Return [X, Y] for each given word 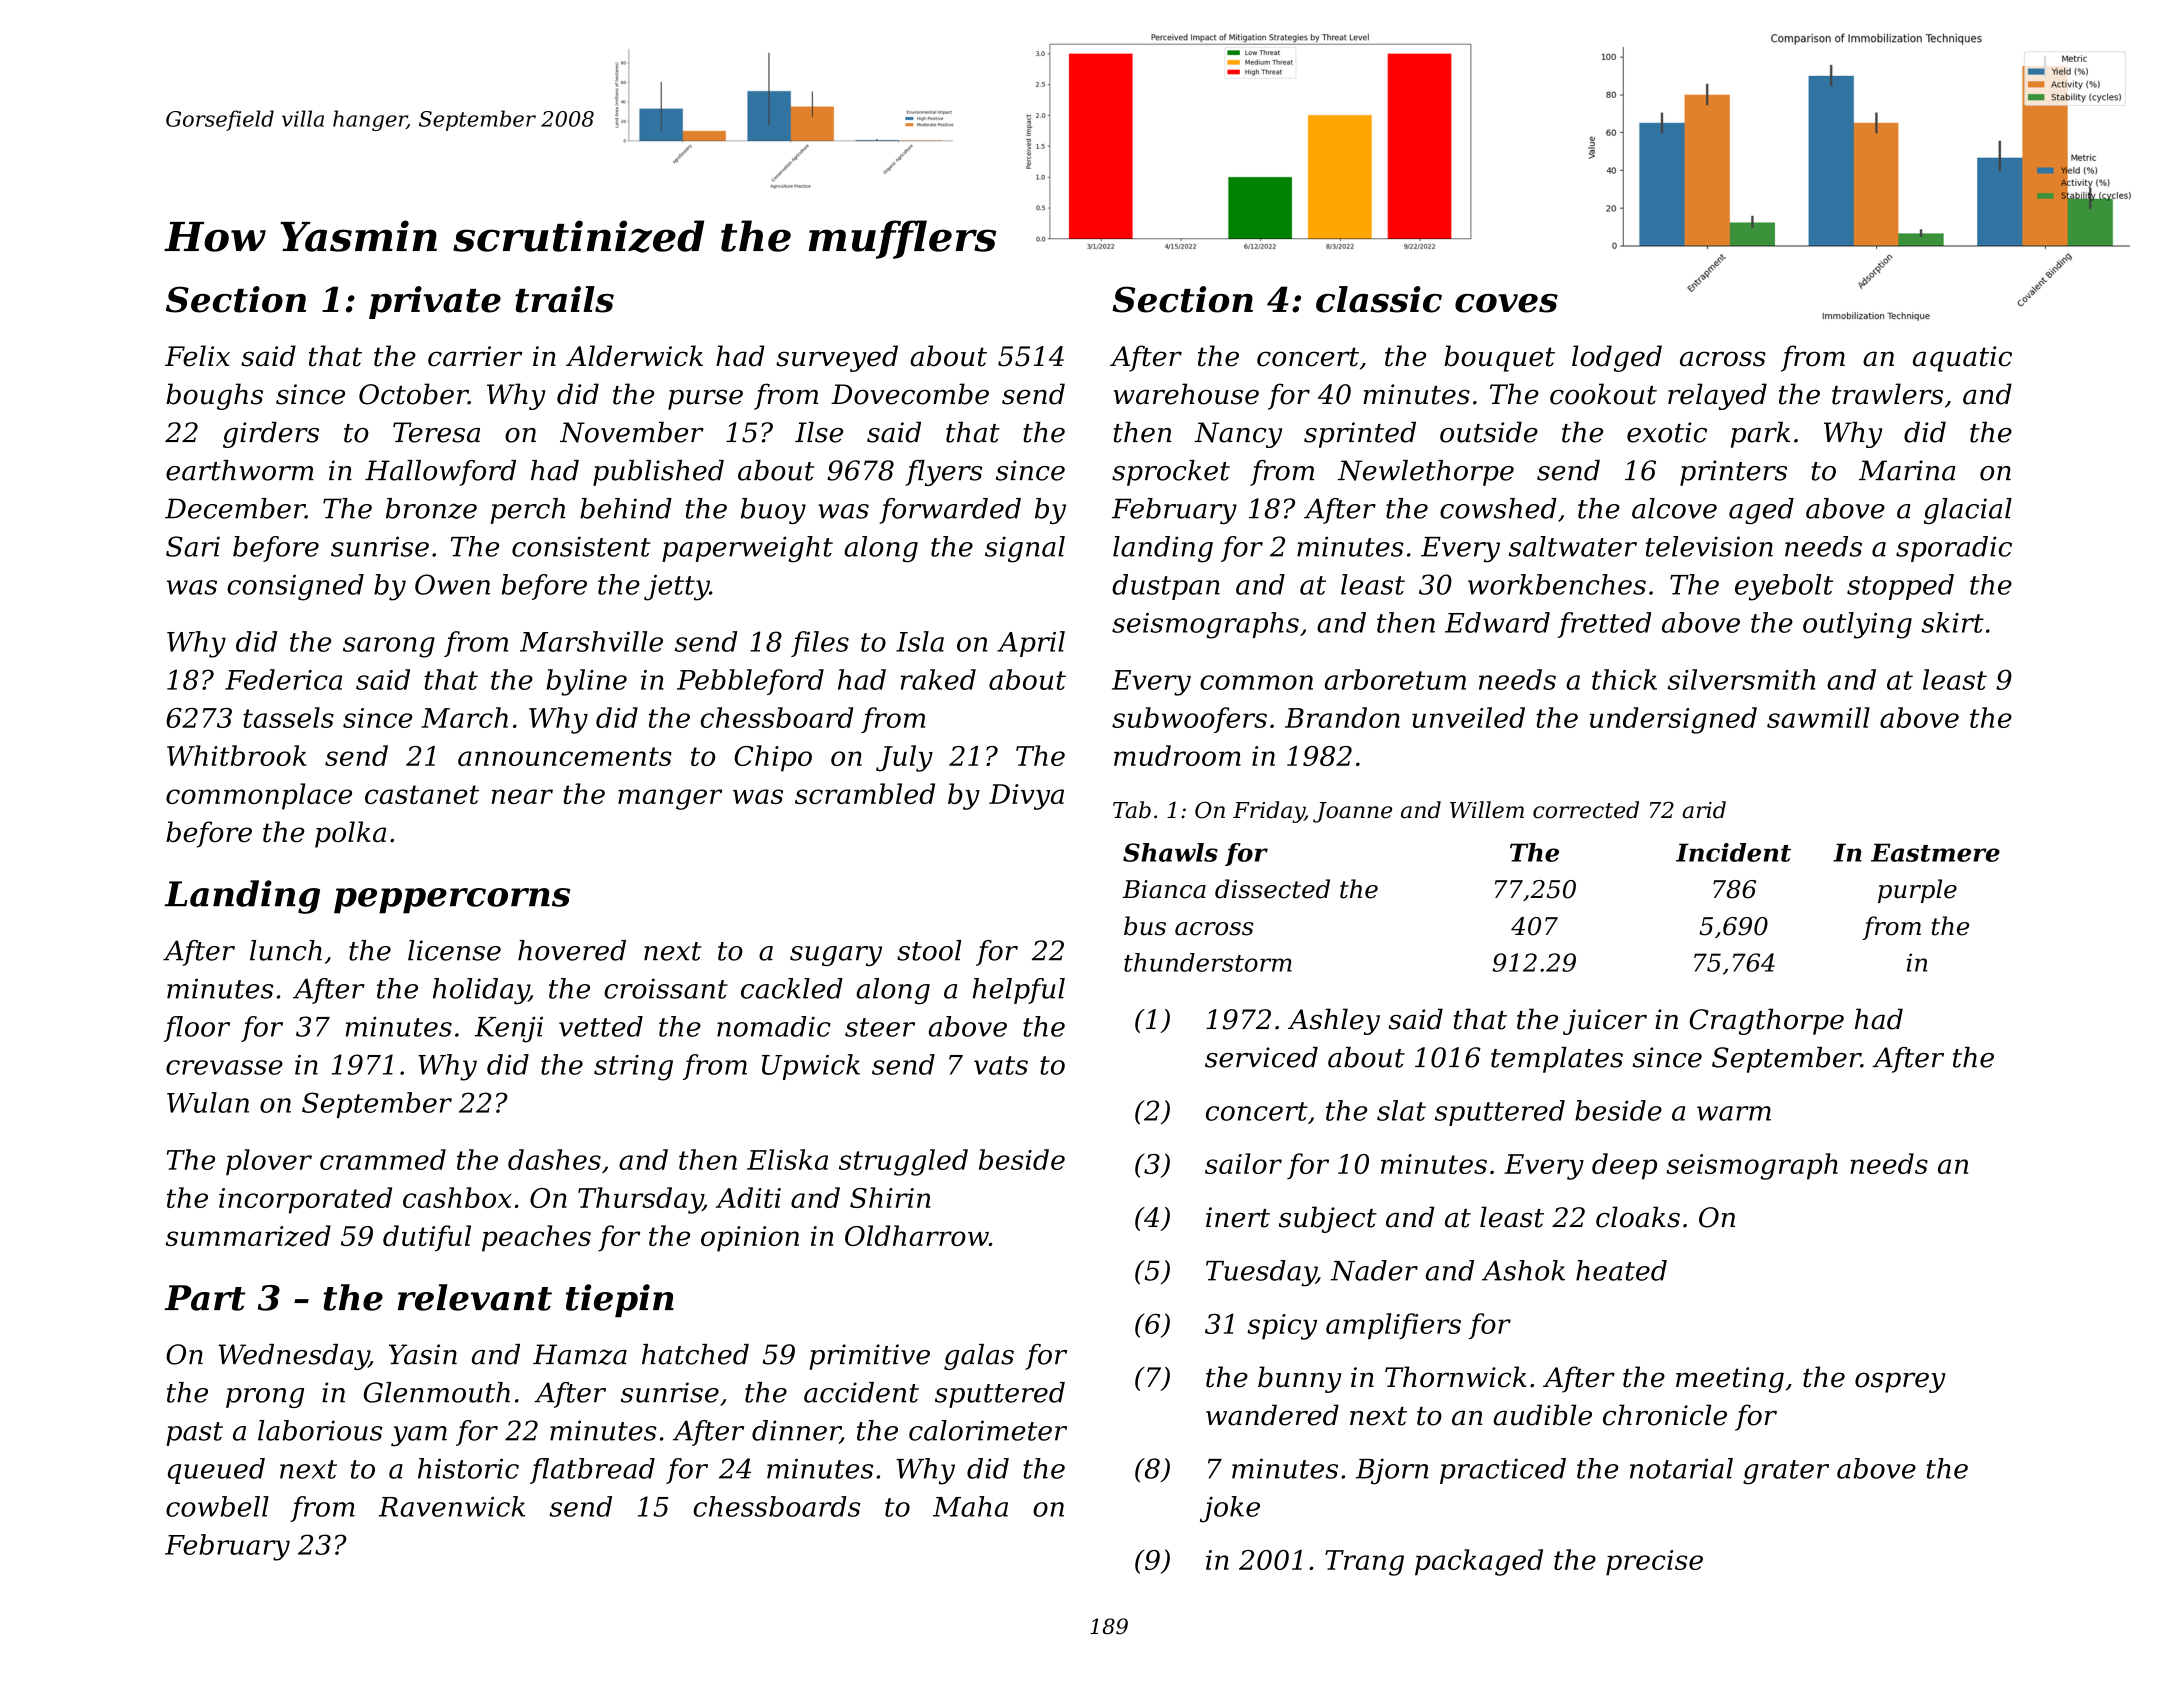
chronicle [1665, 1415]
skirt [1953, 622]
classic [1379, 299]
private [435, 302]
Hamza [580, 1354]
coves [1506, 303]
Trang [1364, 1563]
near [522, 796]
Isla [920, 641]
